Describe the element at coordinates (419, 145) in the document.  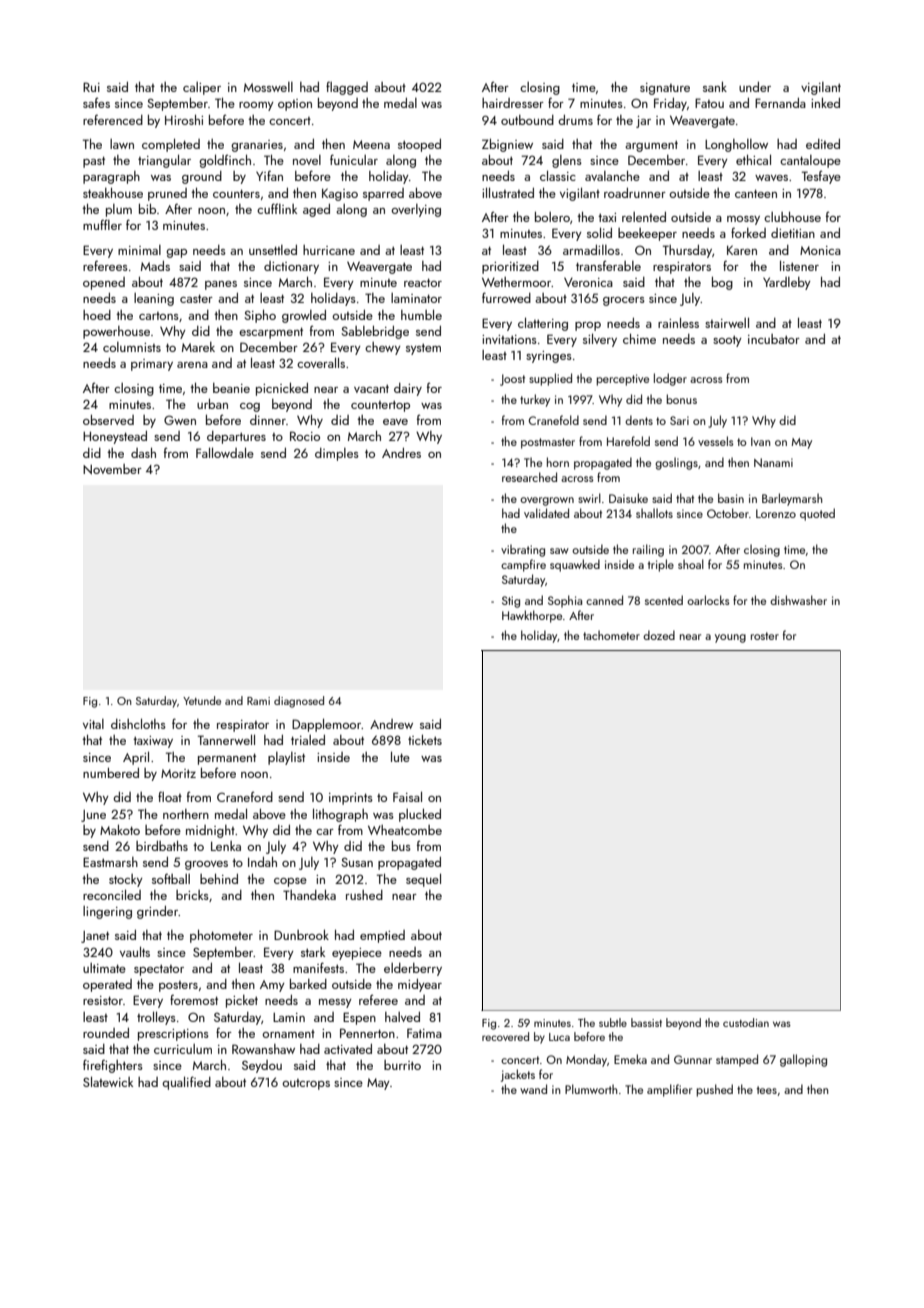
I see `stooped` at that location.
